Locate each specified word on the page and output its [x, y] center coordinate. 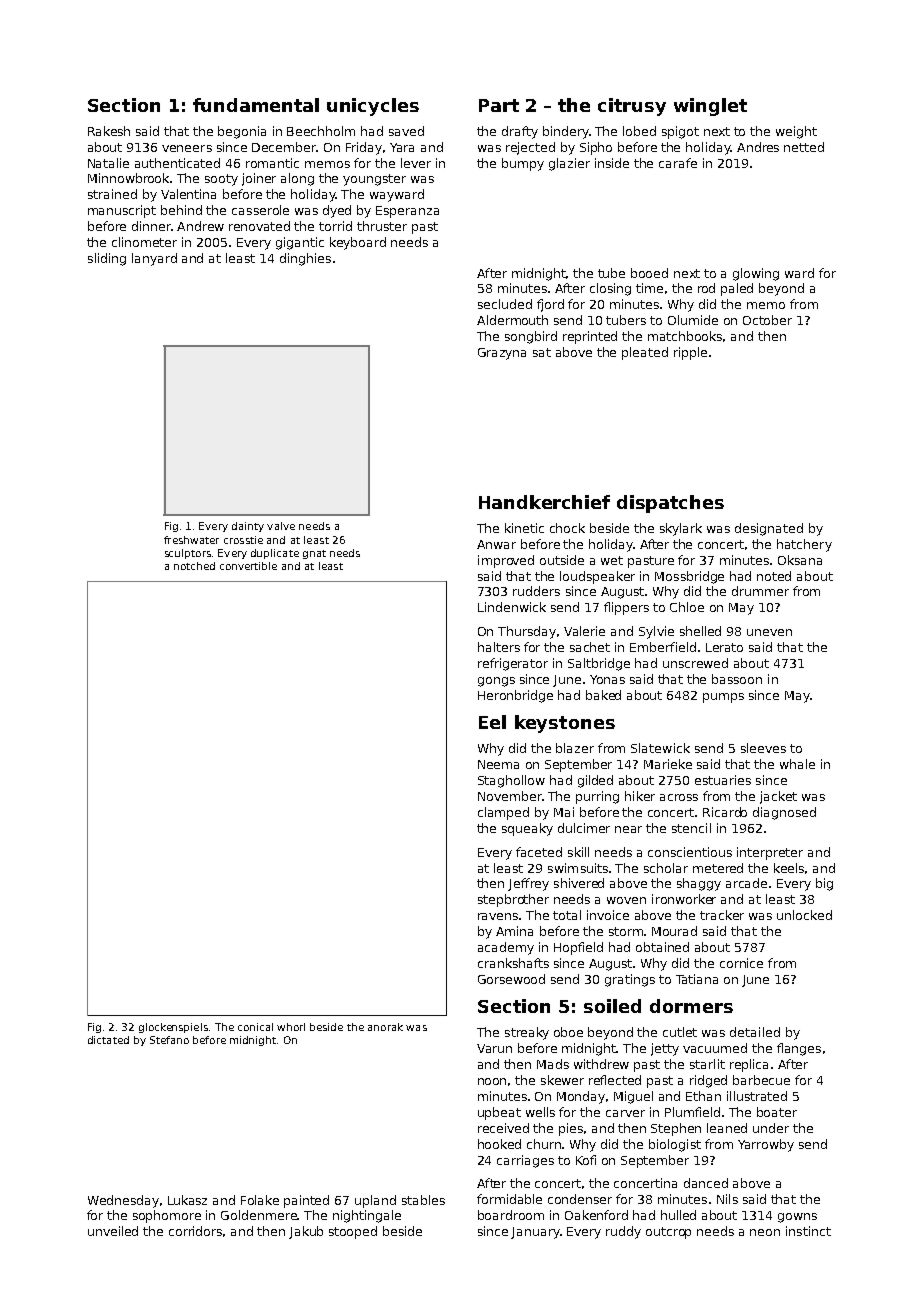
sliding [107, 259]
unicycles [373, 107]
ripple [690, 353]
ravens [499, 916]
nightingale [367, 1216]
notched [194, 566]
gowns [797, 1218]
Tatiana [697, 979]
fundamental [256, 105]
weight [796, 132]
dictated [108, 1040]
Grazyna [502, 354]
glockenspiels [173, 1028]
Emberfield [663, 647]
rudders [536, 591]
